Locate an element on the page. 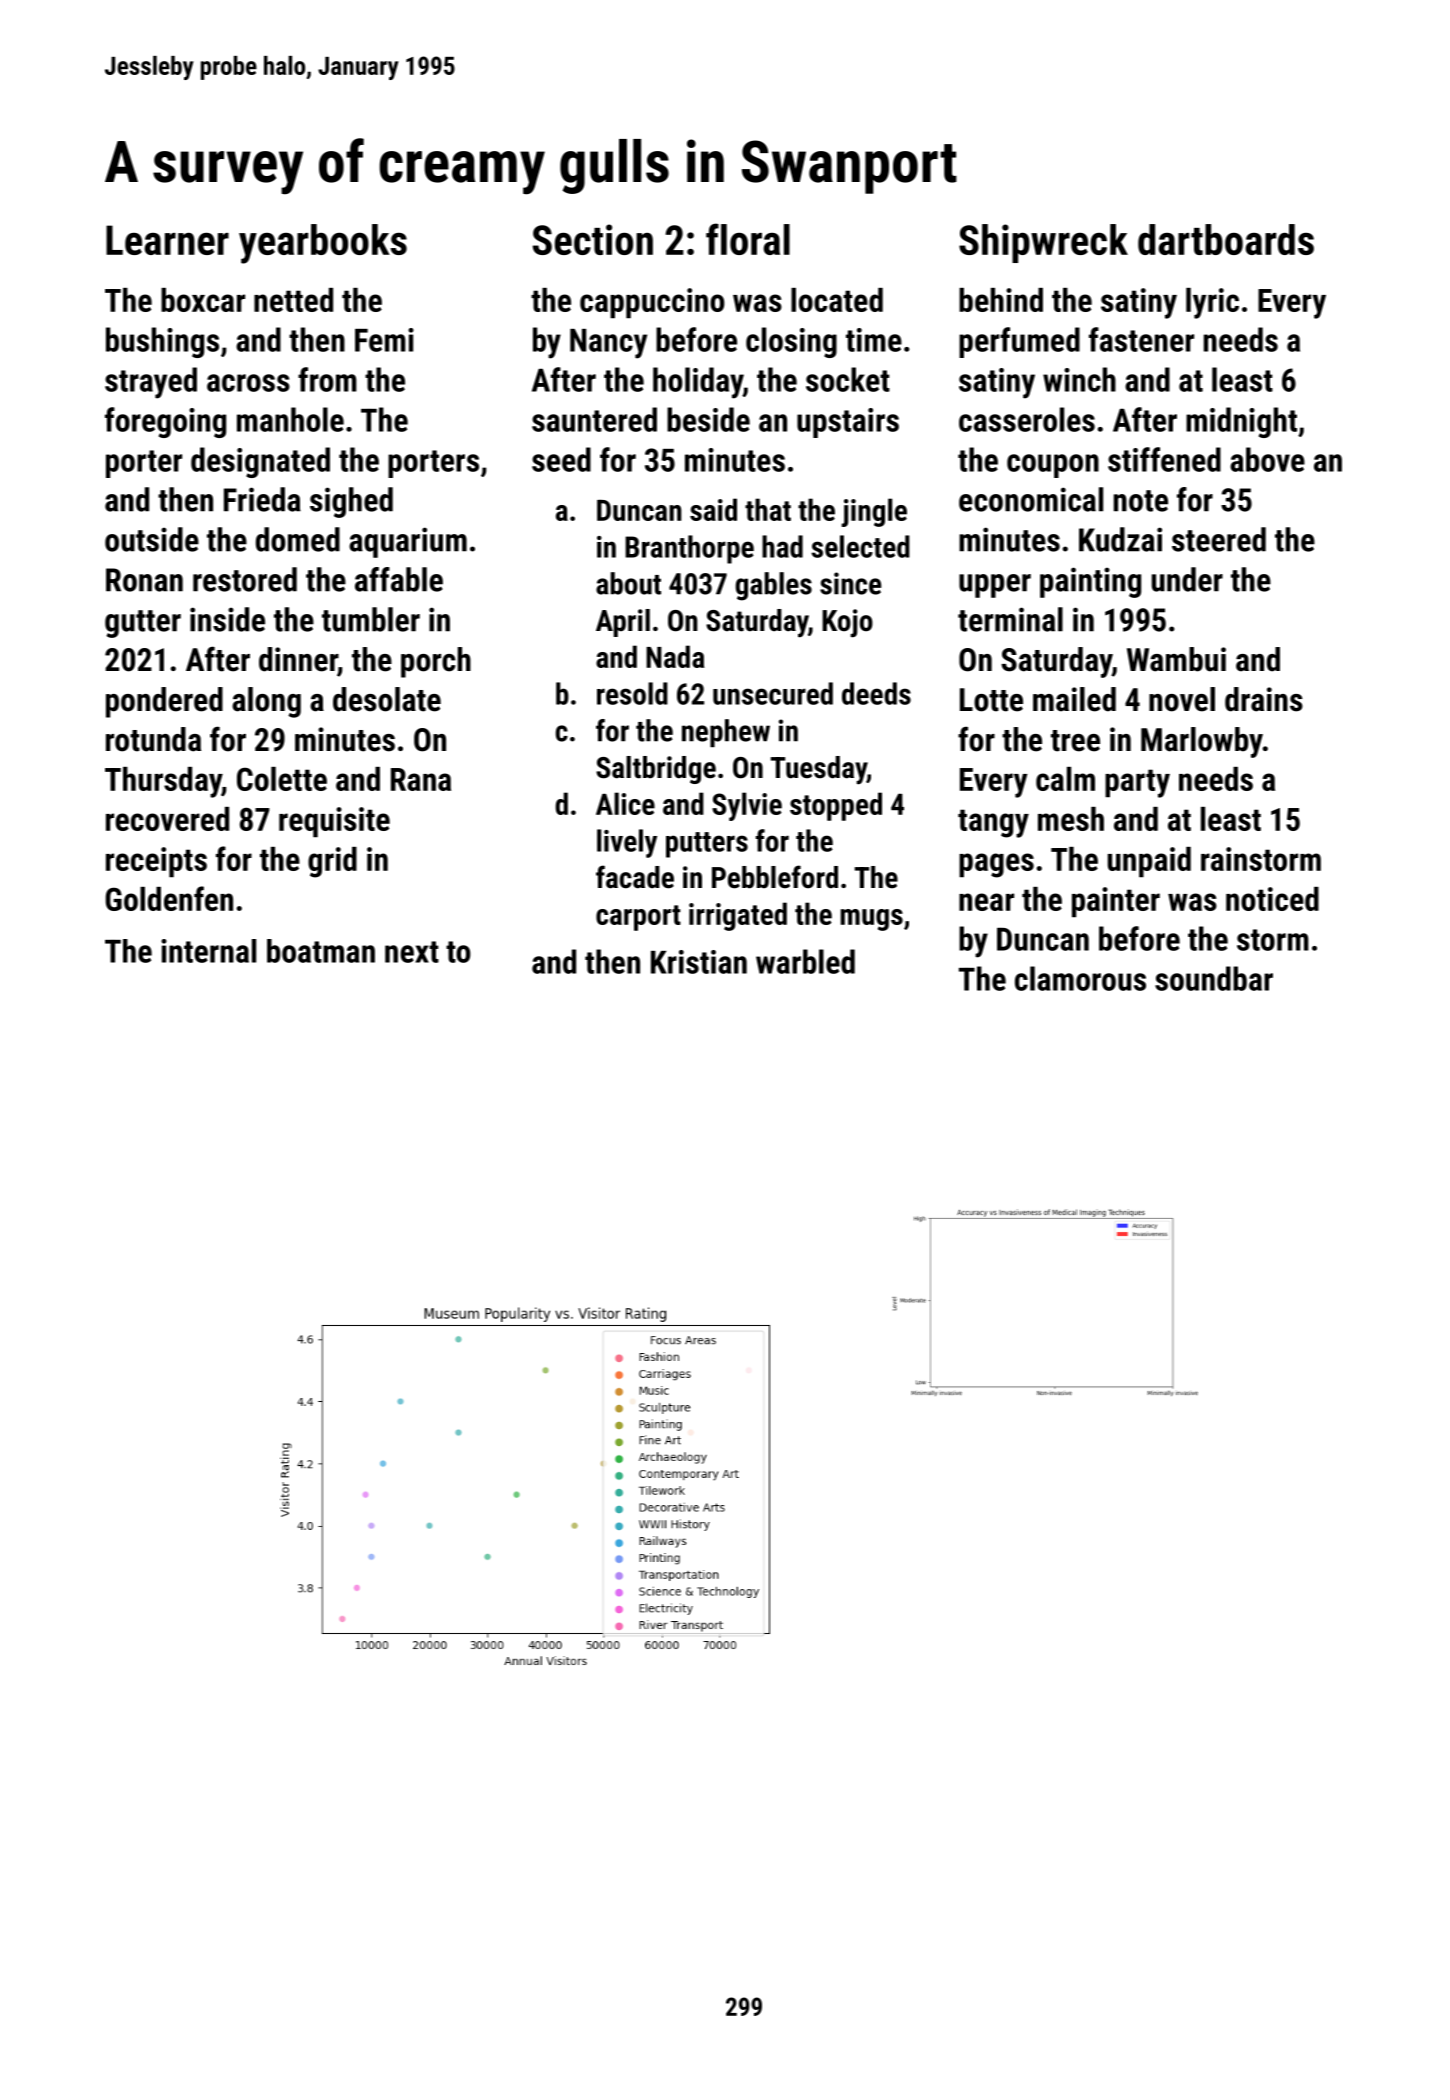  netted is located at coordinates (293, 300).
